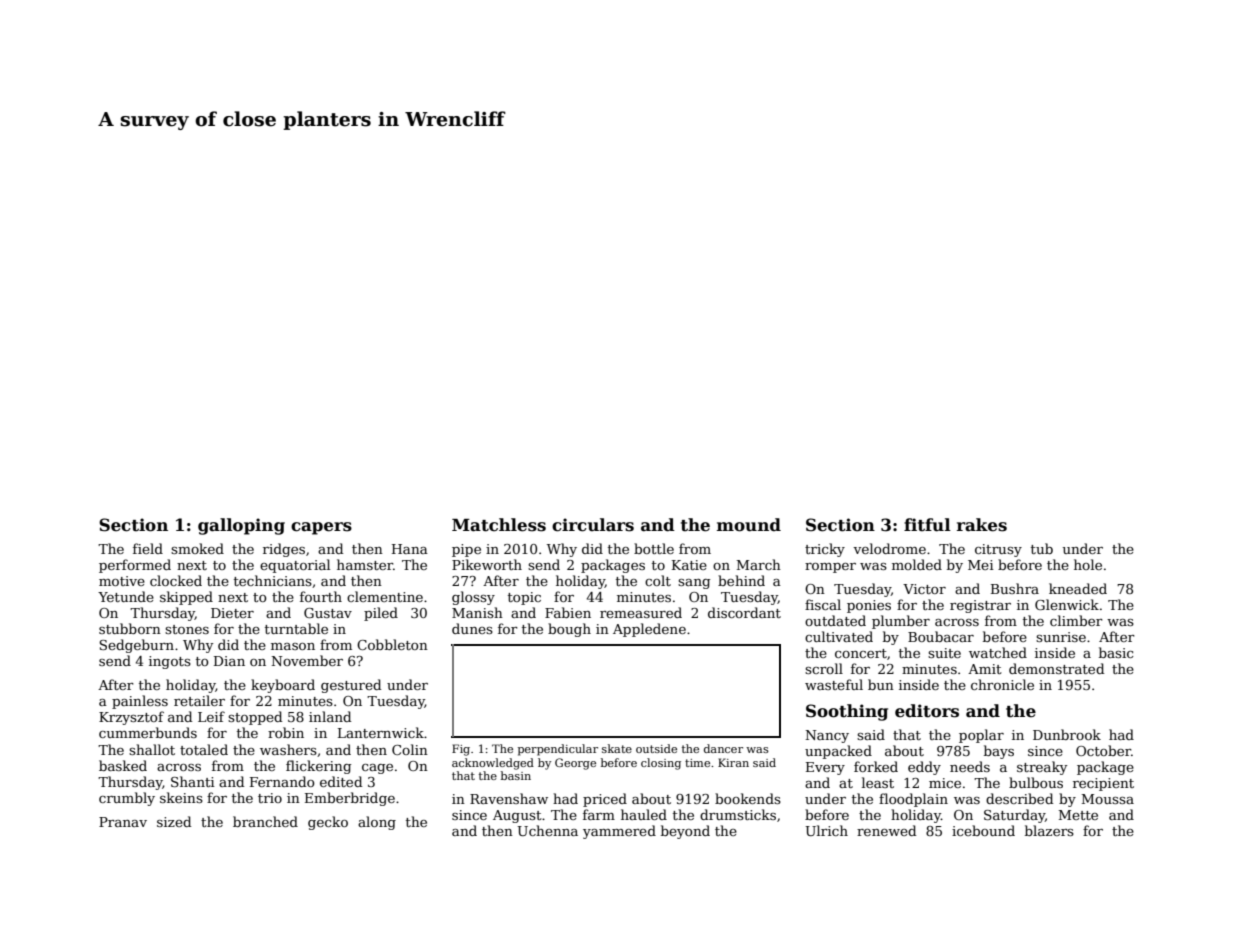 The image size is (1233, 952). I want to click on priced, so click(605, 800).
